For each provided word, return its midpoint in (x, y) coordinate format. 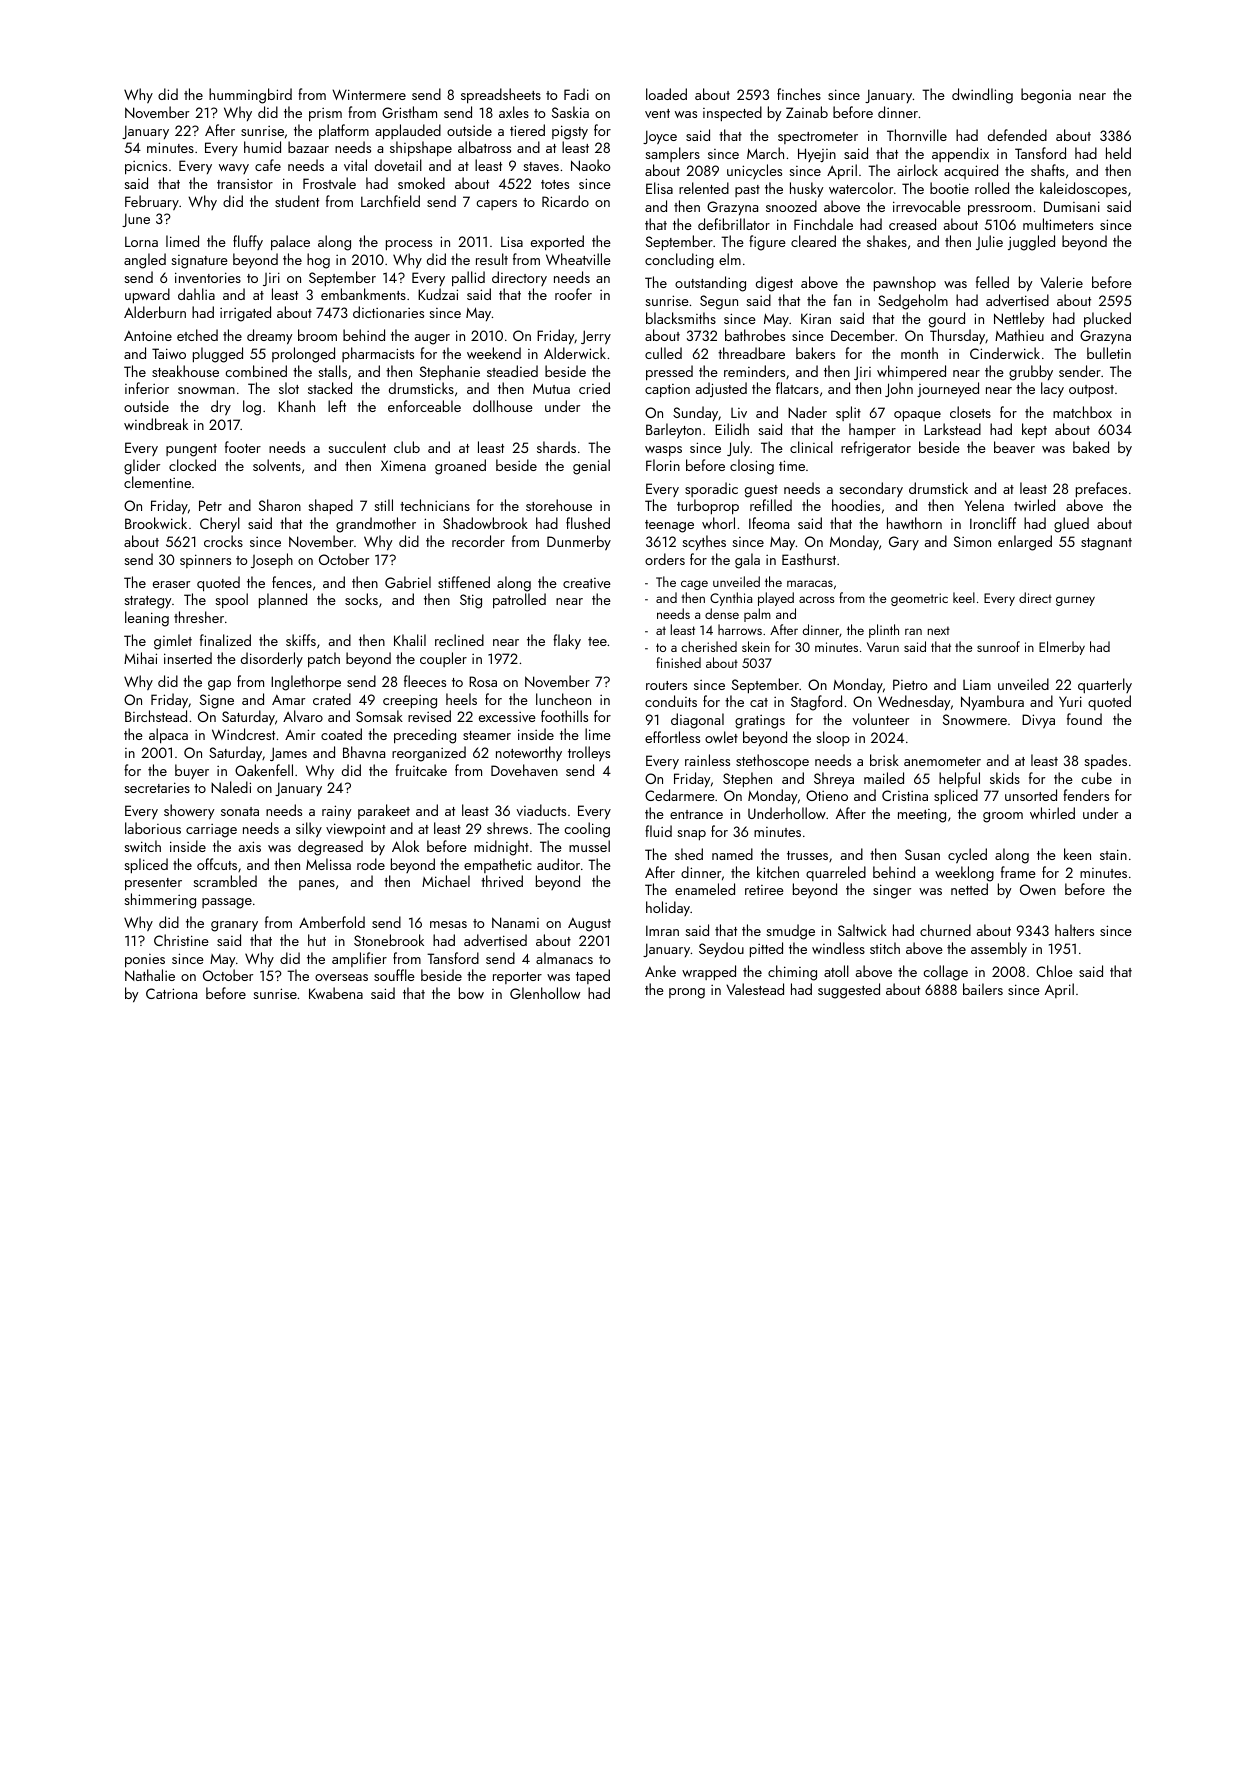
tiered (527, 130)
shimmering (160, 901)
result (492, 259)
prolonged (303, 355)
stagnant (1106, 544)
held (1118, 153)
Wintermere (369, 94)
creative (587, 583)
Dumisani (1072, 206)
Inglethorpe (306, 683)
